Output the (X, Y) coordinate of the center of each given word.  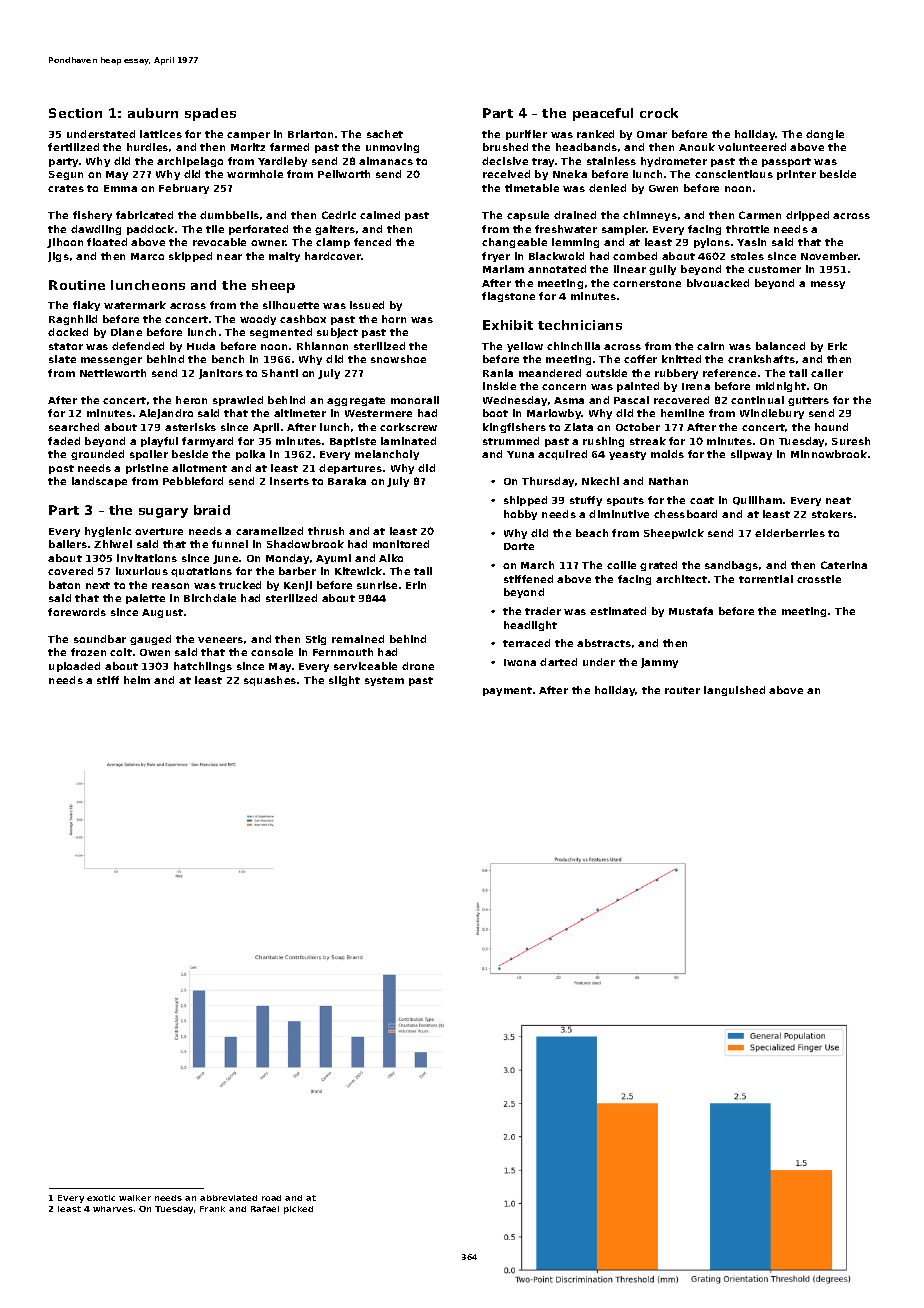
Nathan (668, 481)
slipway (751, 455)
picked (298, 1210)
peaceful (603, 114)
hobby (520, 515)
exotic (101, 1198)
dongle (825, 135)
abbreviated (228, 1198)
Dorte (519, 546)
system (384, 681)
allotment (199, 468)
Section (75, 113)
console (272, 652)
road (271, 1198)
